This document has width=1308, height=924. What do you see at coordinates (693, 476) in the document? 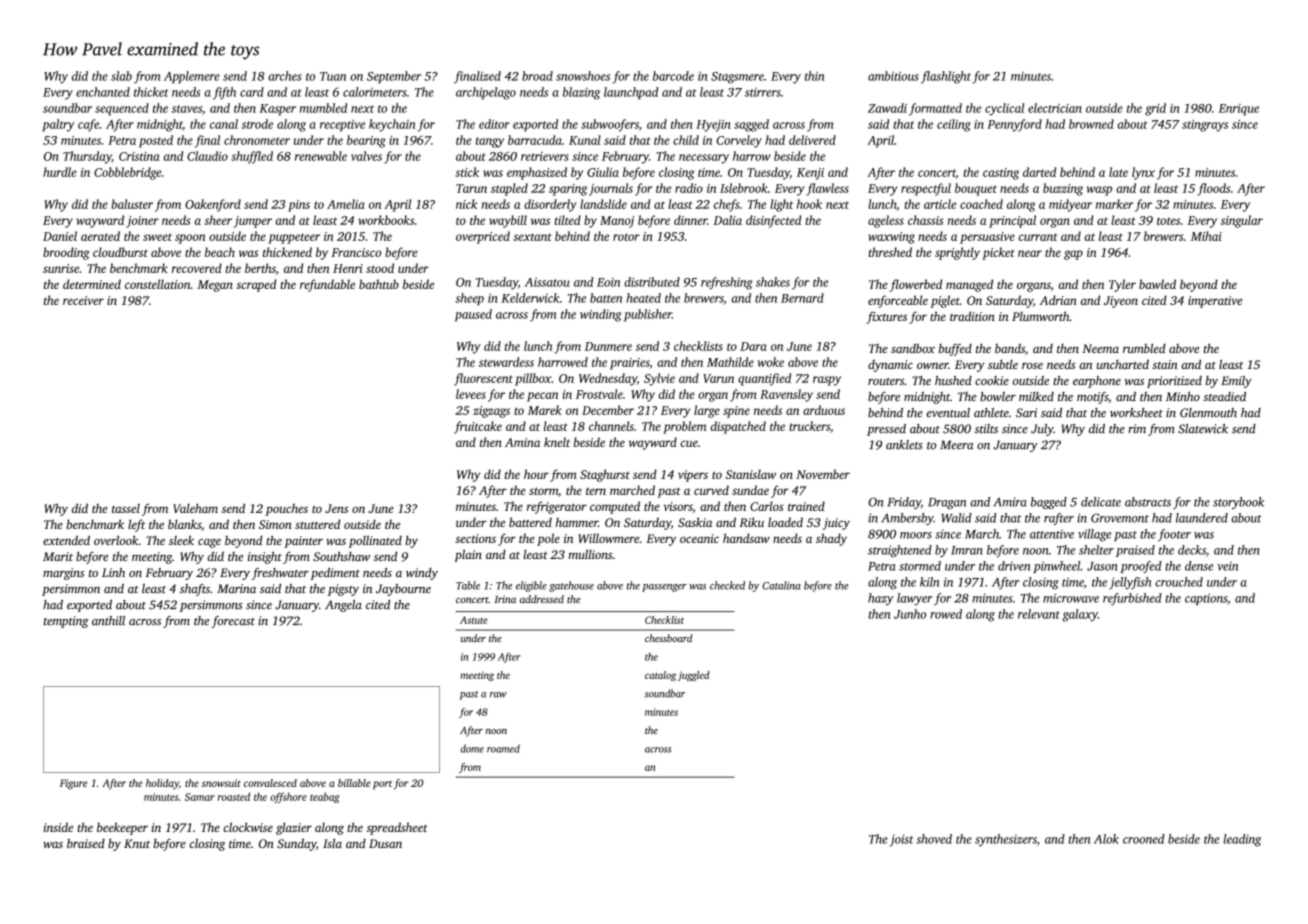
I see `vipers` at bounding box center [693, 476].
